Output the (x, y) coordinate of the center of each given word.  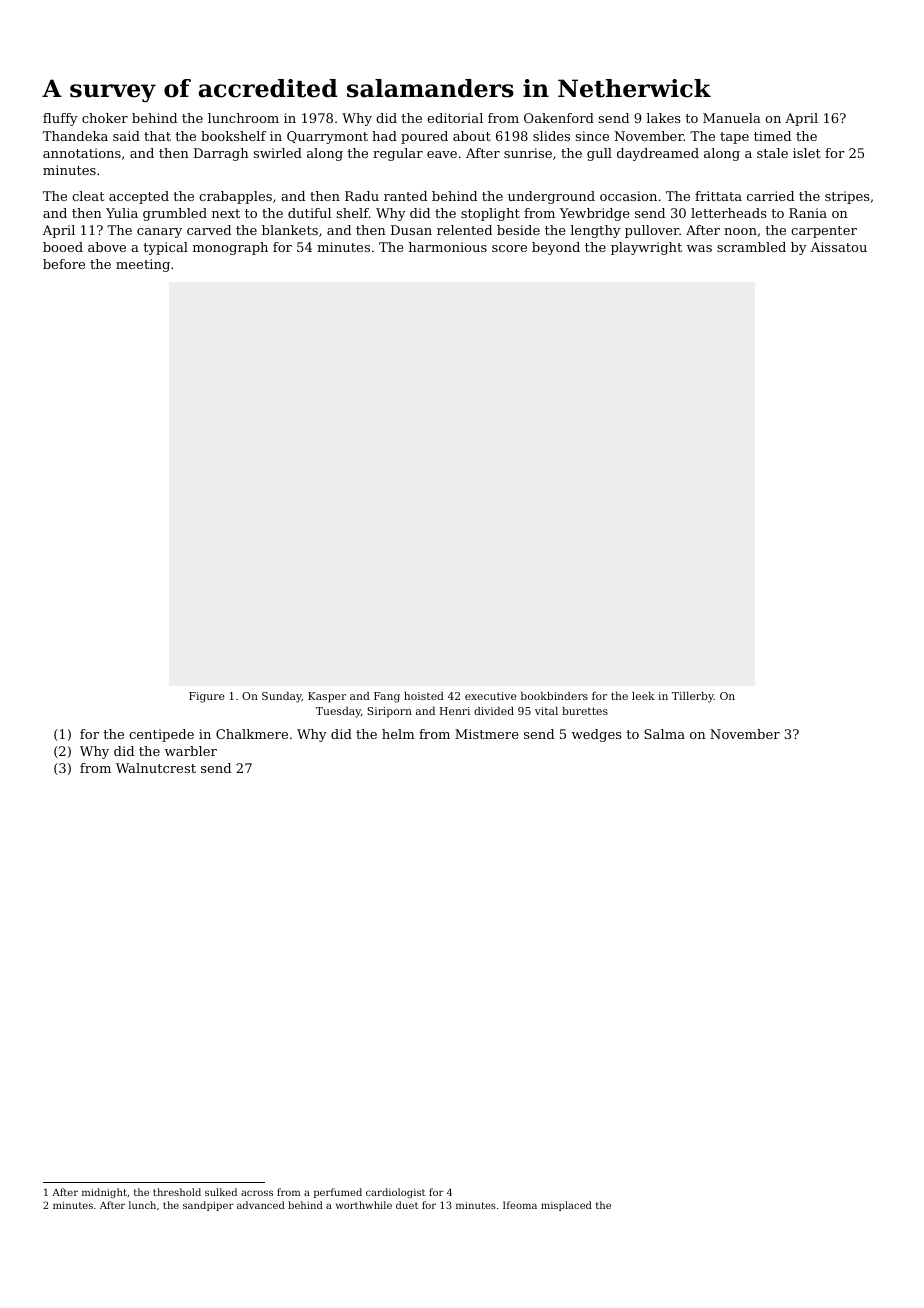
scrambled (751, 247)
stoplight (490, 214)
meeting (143, 265)
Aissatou (839, 247)
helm (398, 734)
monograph (230, 248)
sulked (221, 1192)
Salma (664, 734)
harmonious (448, 247)
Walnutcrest (156, 768)
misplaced (566, 1206)
